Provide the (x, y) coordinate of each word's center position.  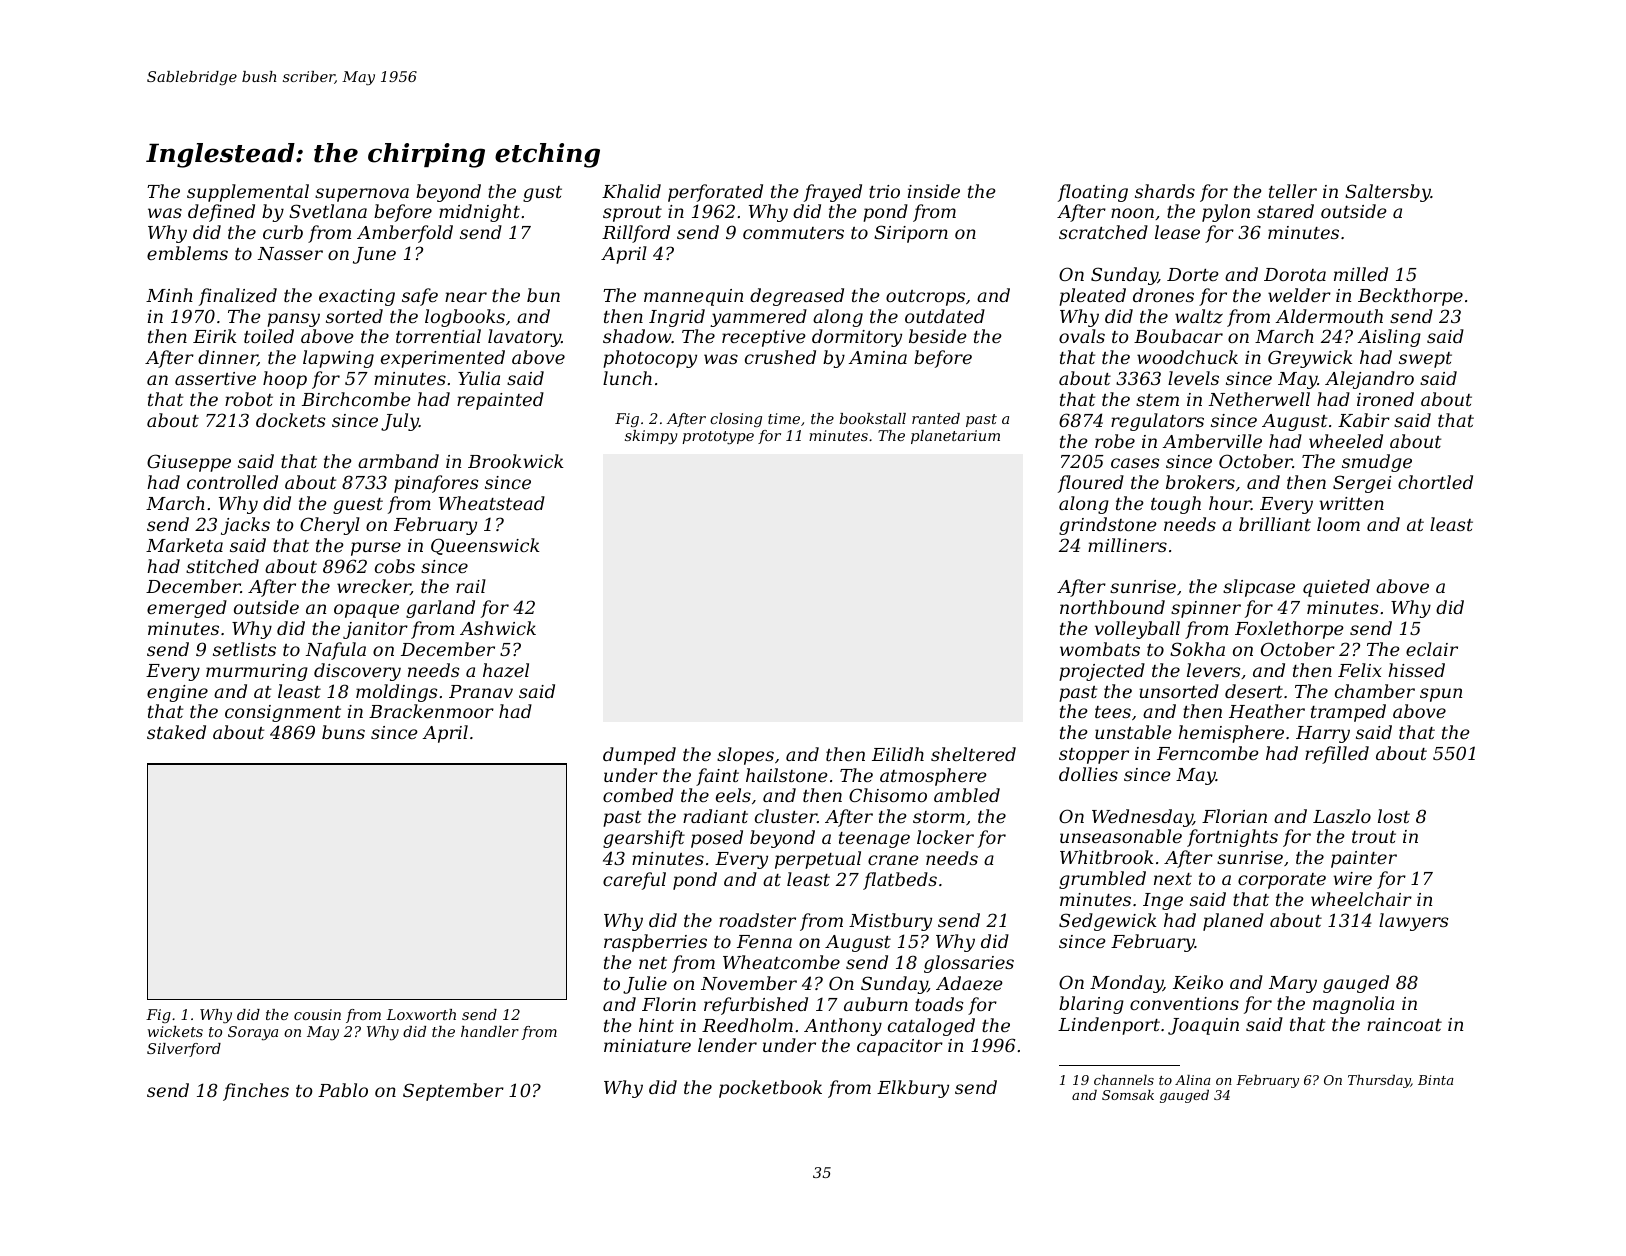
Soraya (253, 1033)
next (1173, 879)
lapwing (338, 359)
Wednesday (1142, 818)
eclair (1432, 649)
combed (638, 795)
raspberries (655, 943)
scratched (1103, 232)
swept (1425, 360)
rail (471, 586)
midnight (479, 213)
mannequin (693, 297)
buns (343, 732)
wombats (1100, 649)
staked (176, 732)
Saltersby (1388, 193)
